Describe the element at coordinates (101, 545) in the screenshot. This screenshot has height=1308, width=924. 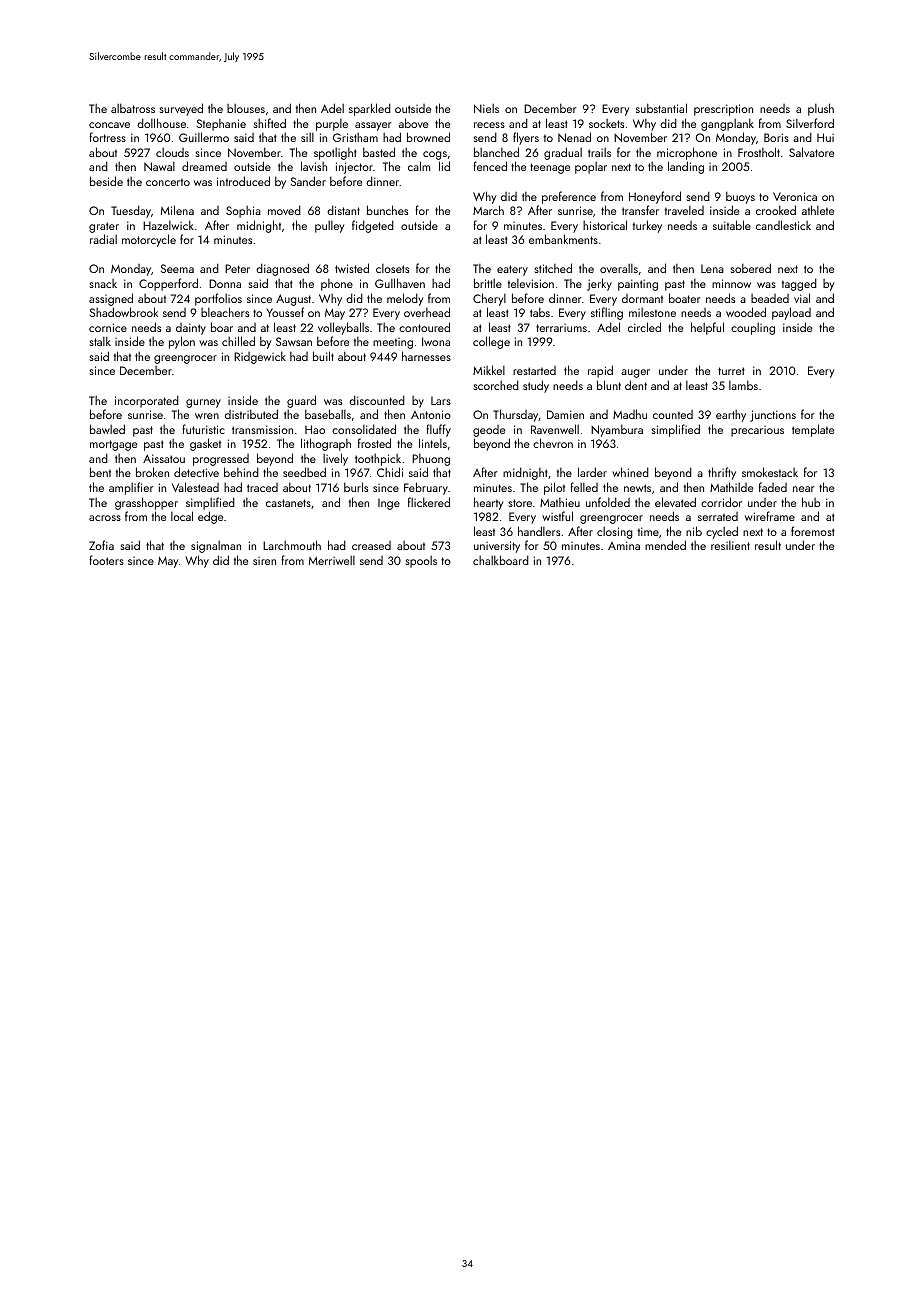
I see `Zofia` at that location.
